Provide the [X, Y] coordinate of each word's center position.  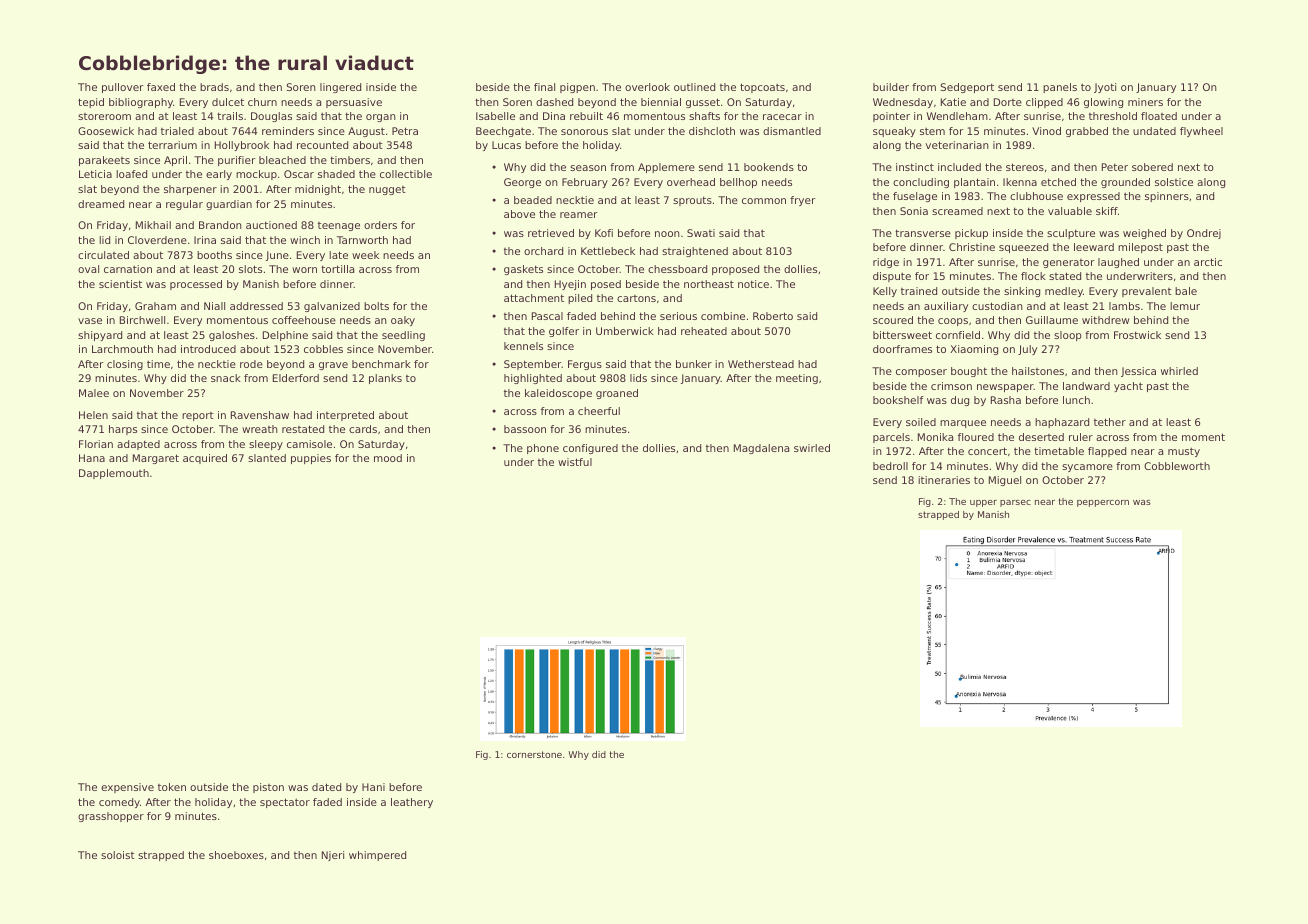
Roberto [773, 316]
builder [891, 87]
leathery [412, 803]
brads [214, 87]
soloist [118, 855]
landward [1086, 386]
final [544, 87]
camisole [309, 444]
